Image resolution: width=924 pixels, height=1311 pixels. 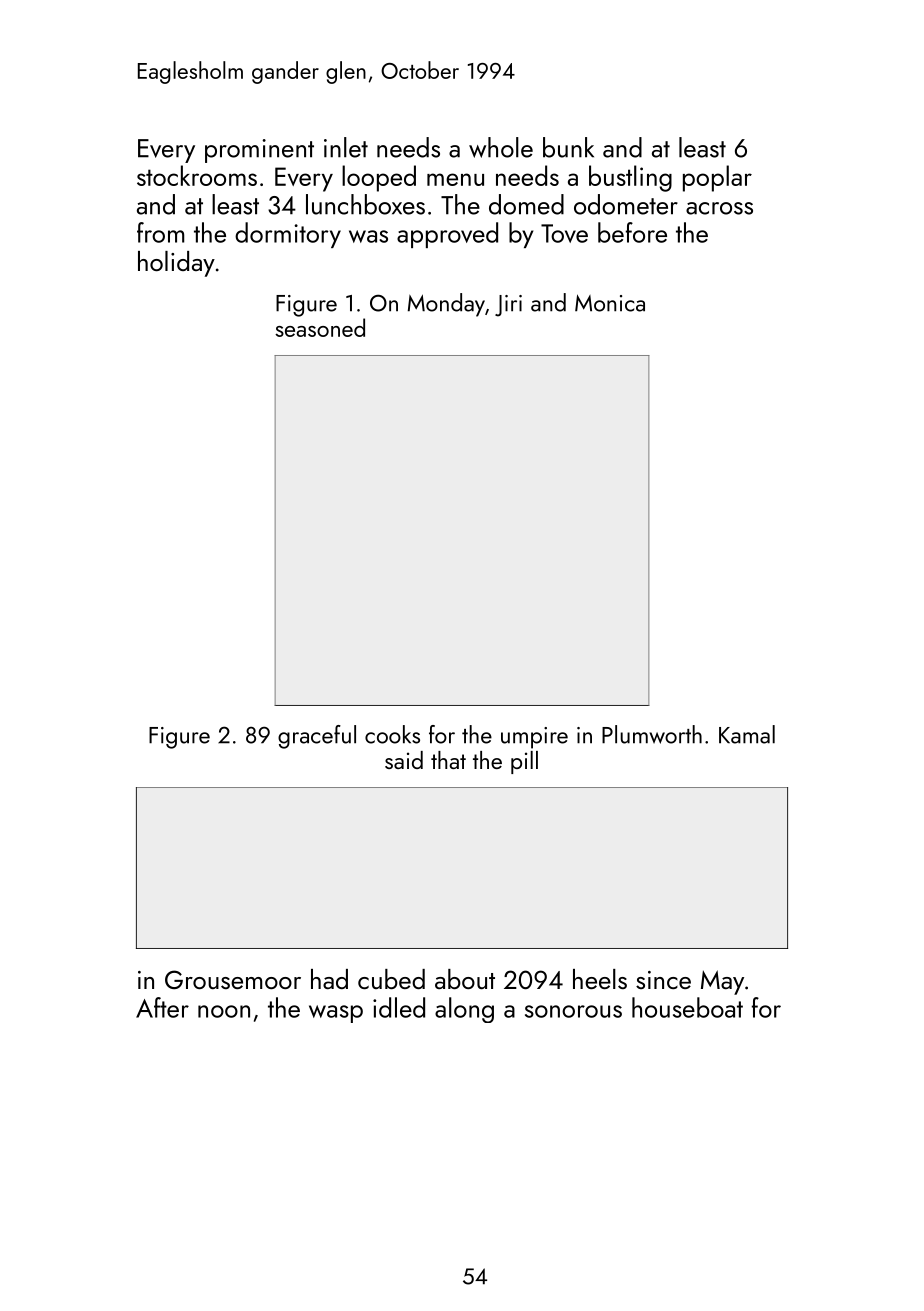 What do you see at coordinates (320, 327) in the screenshot?
I see `seasoned` at bounding box center [320, 327].
